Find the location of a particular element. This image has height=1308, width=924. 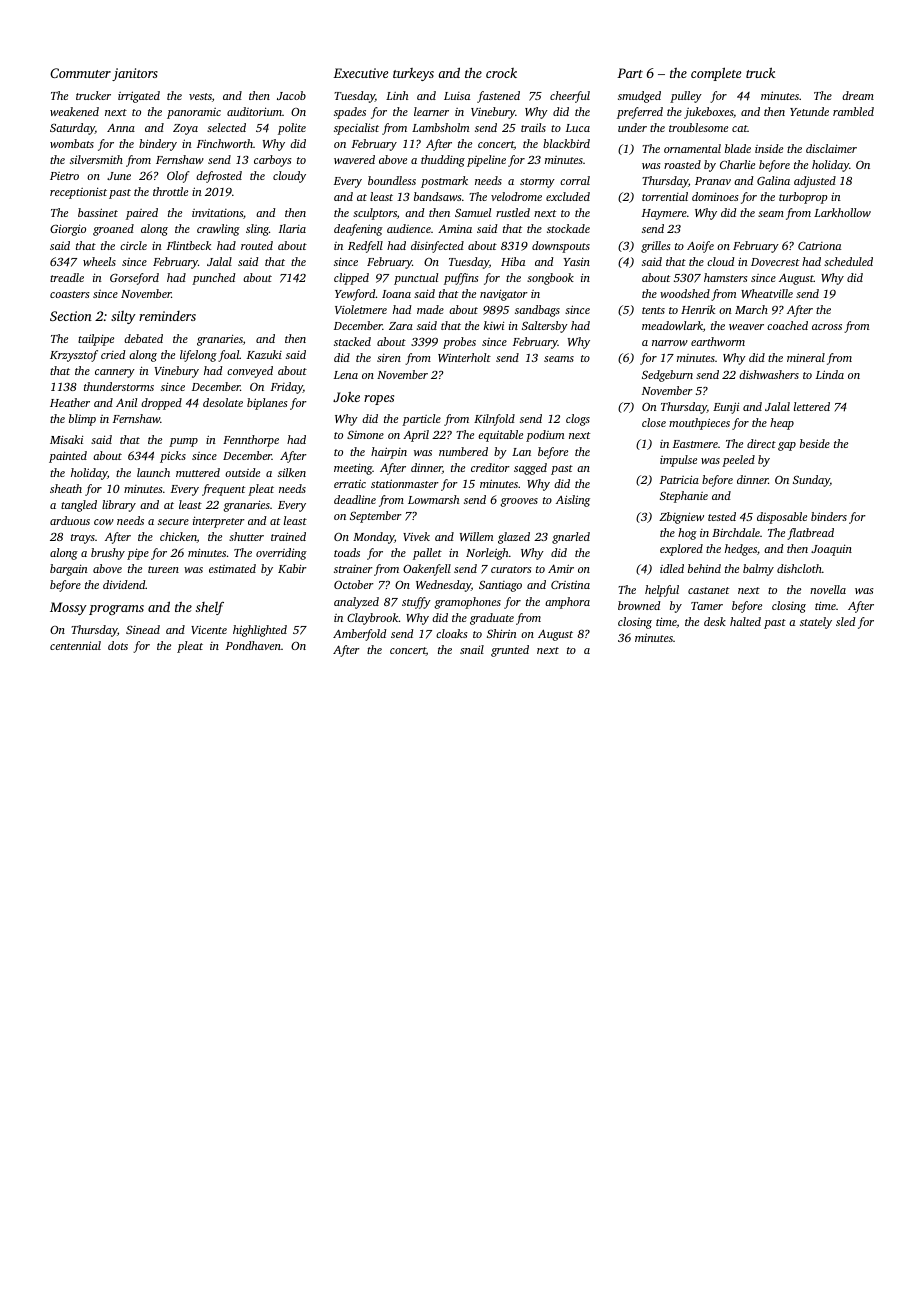

centennial is located at coordinates (75, 645).
